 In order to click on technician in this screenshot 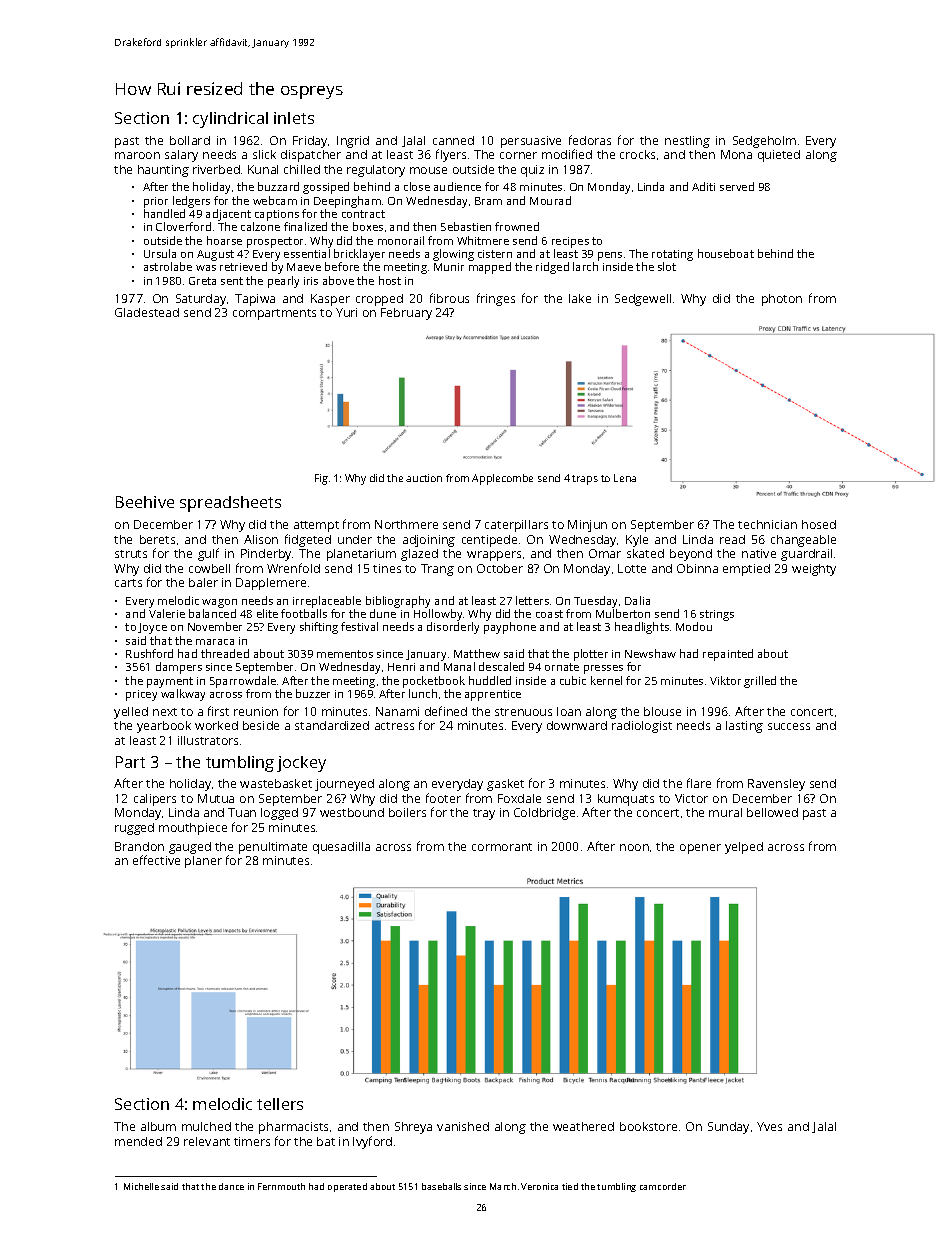, I will do `click(767, 524)`.
